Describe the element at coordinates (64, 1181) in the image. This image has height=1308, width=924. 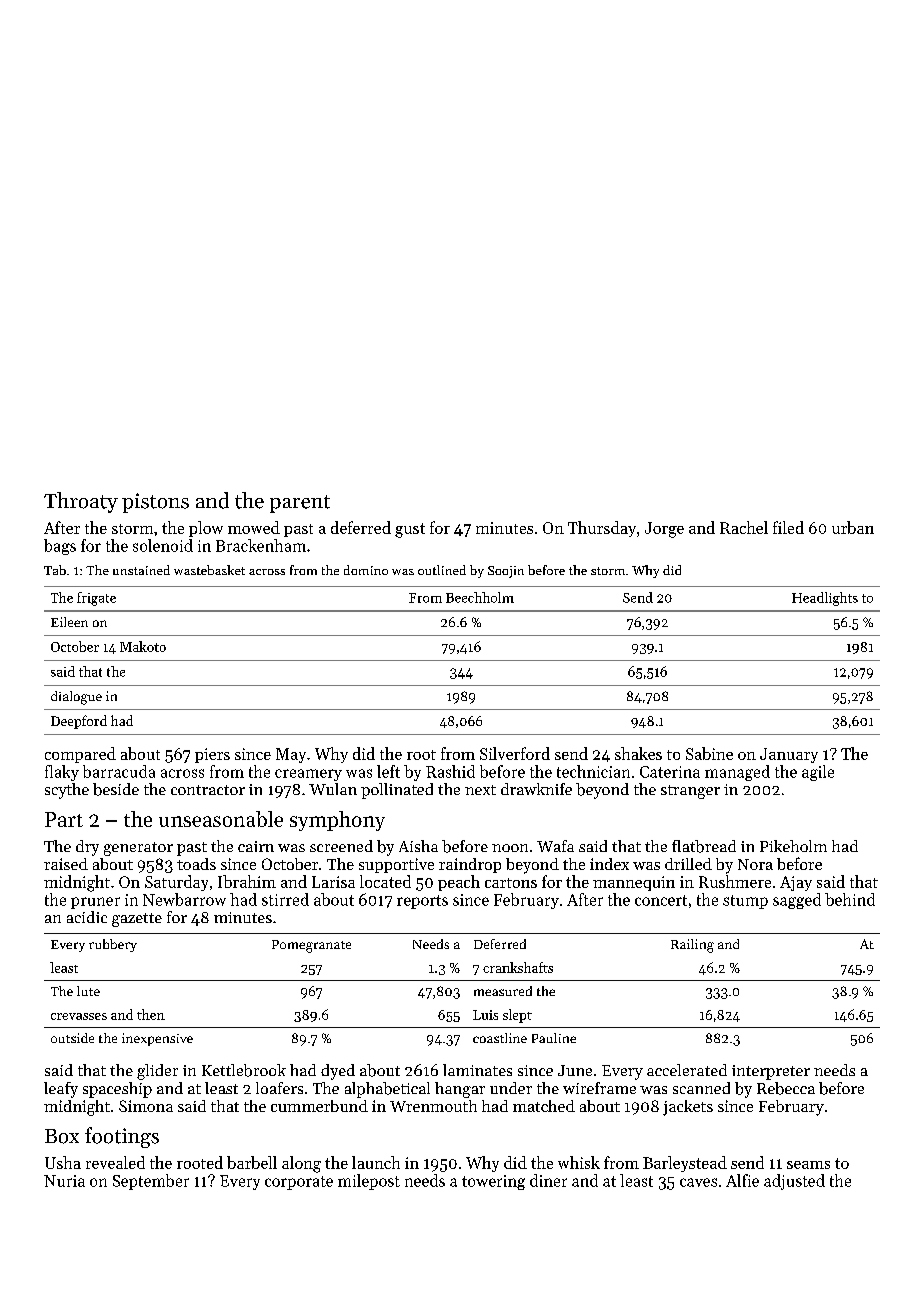
I see `Nuria` at that location.
